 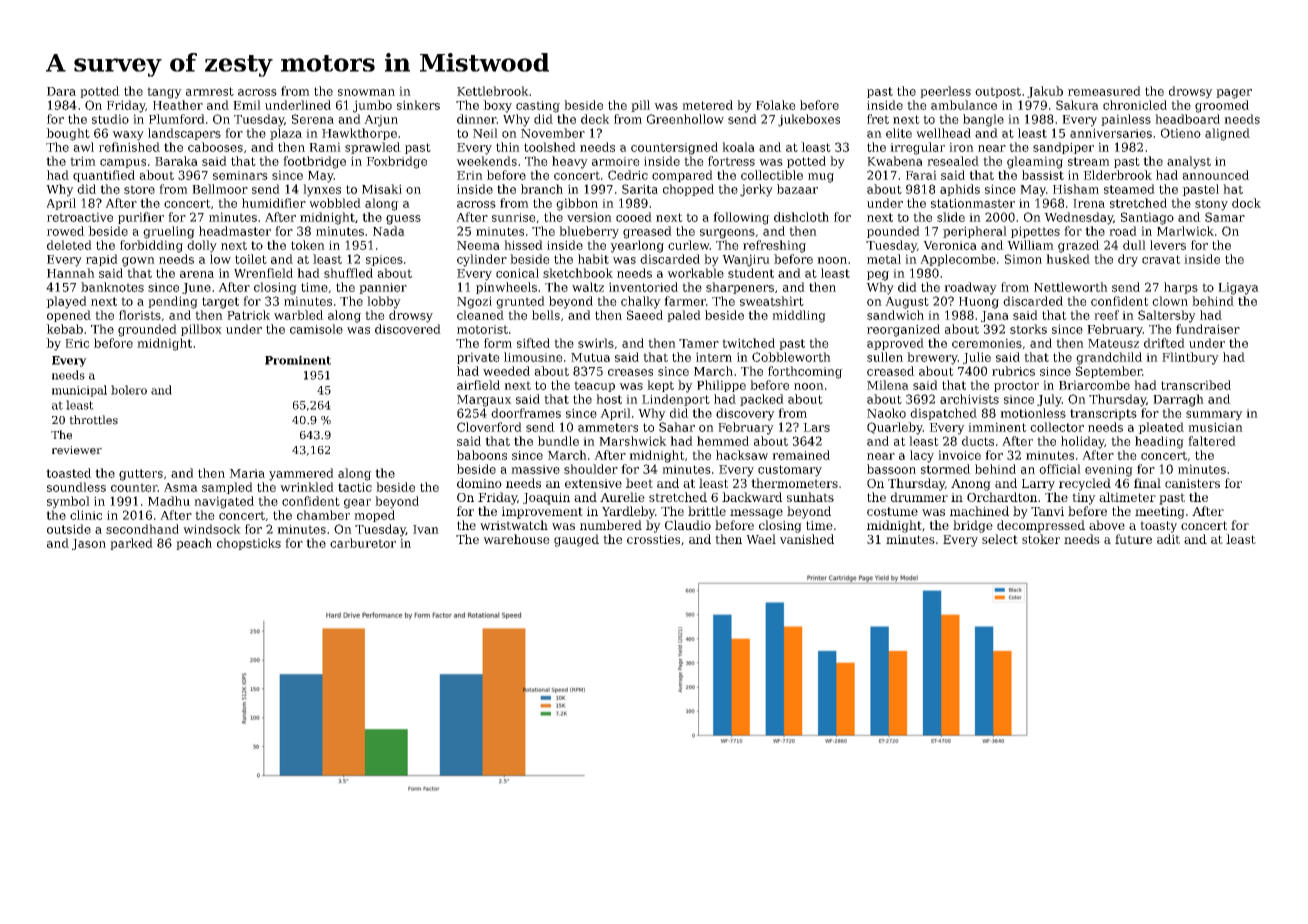 What do you see at coordinates (366, 92) in the document?
I see `snowman` at bounding box center [366, 92].
